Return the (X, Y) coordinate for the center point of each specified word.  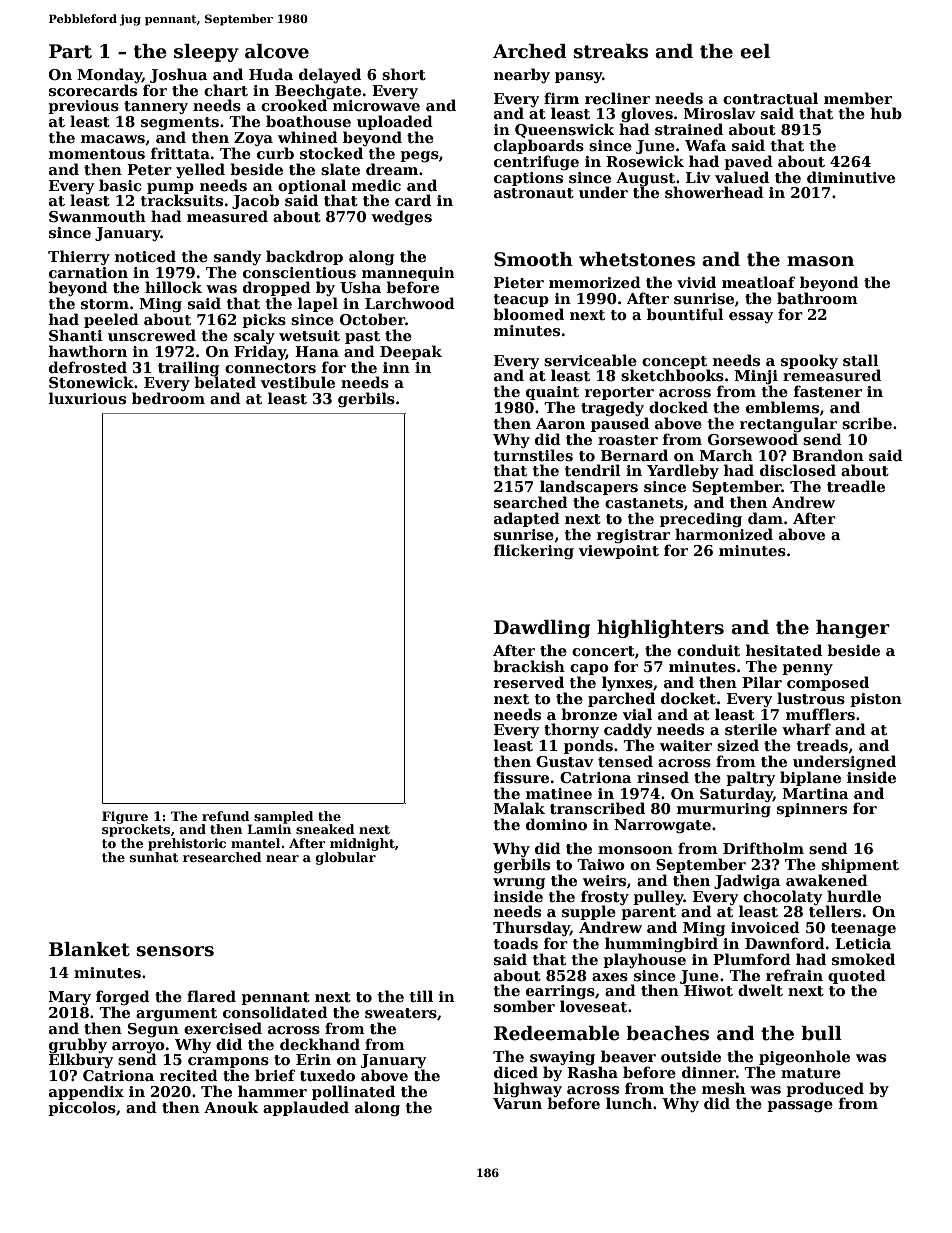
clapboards (539, 146)
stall (861, 360)
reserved (529, 682)
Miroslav (719, 113)
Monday (109, 75)
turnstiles (533, 455)
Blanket (89, 949)
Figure (125, 817)
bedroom (168, 398)
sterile (751, 729)
